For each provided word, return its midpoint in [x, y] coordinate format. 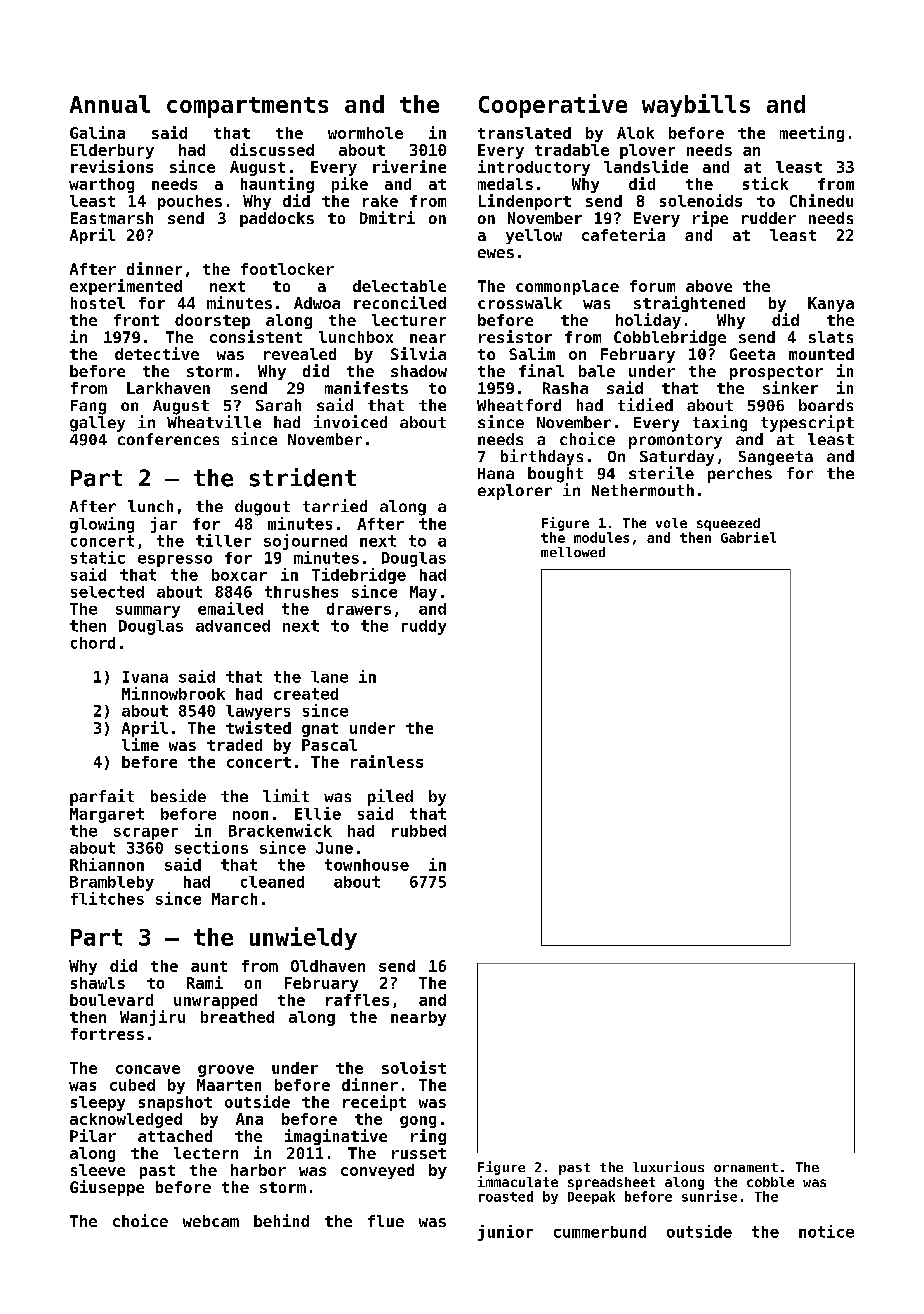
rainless [387, 761]
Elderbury [112, 151]
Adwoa [317, 303]
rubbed [419, 831]
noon [250, 815]
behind [281, 1220]
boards [826, 405]
